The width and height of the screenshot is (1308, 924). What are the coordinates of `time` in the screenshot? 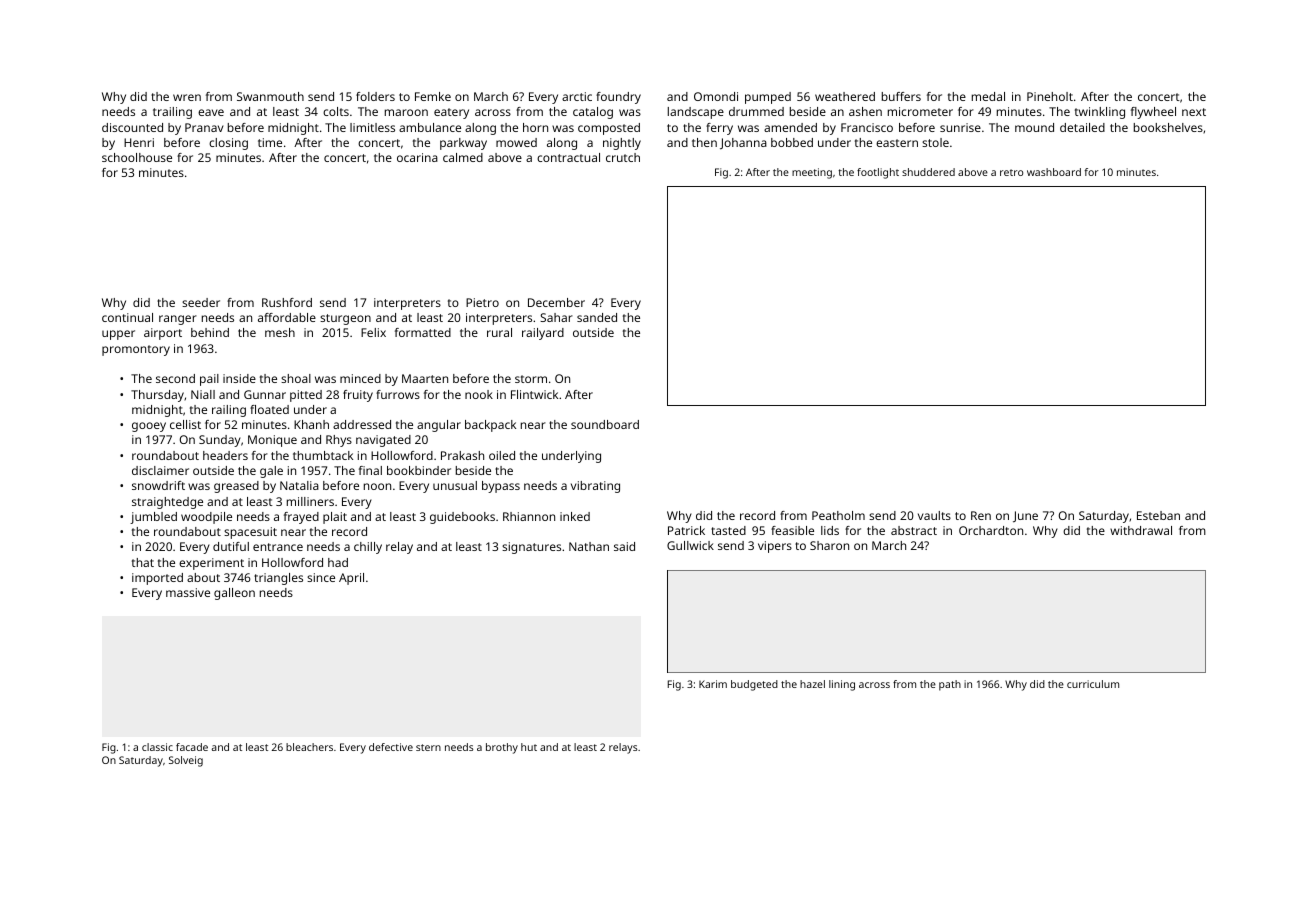 It's located at (270, 142).
